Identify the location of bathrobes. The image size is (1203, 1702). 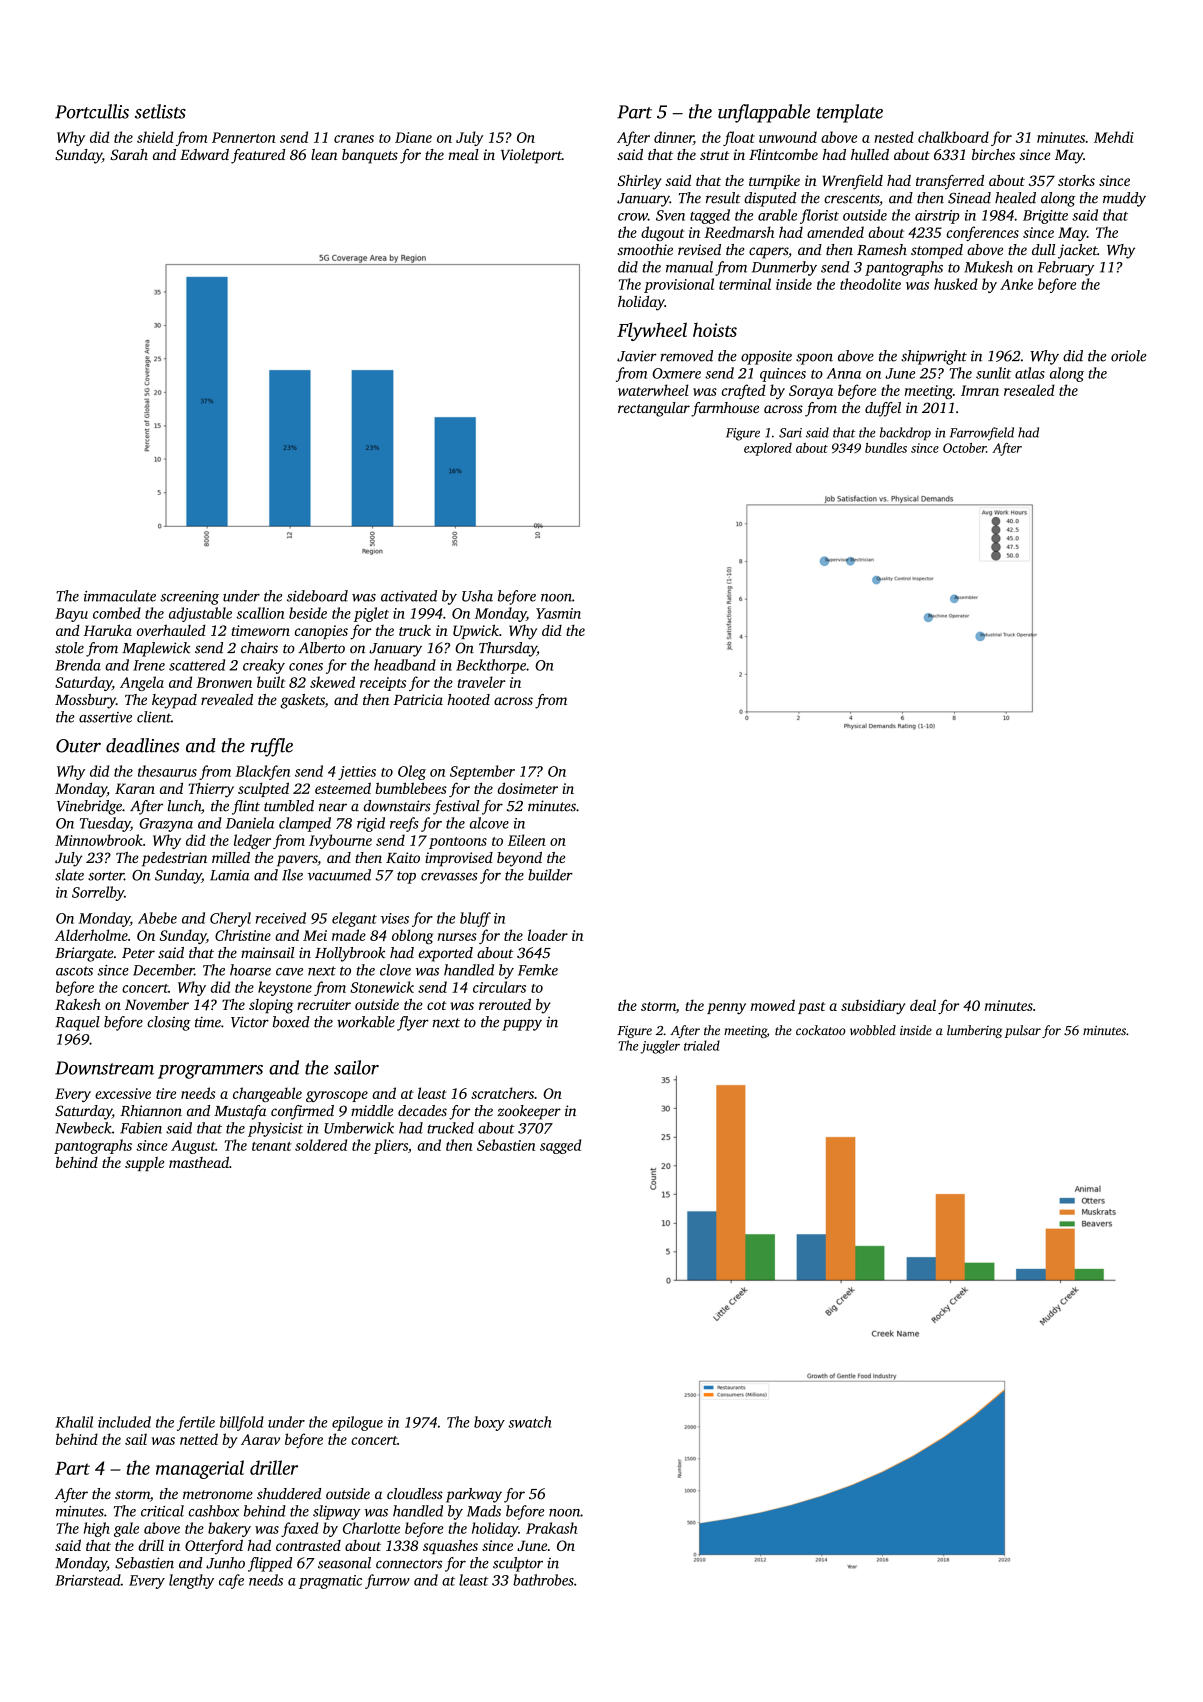
(543, 1580).
